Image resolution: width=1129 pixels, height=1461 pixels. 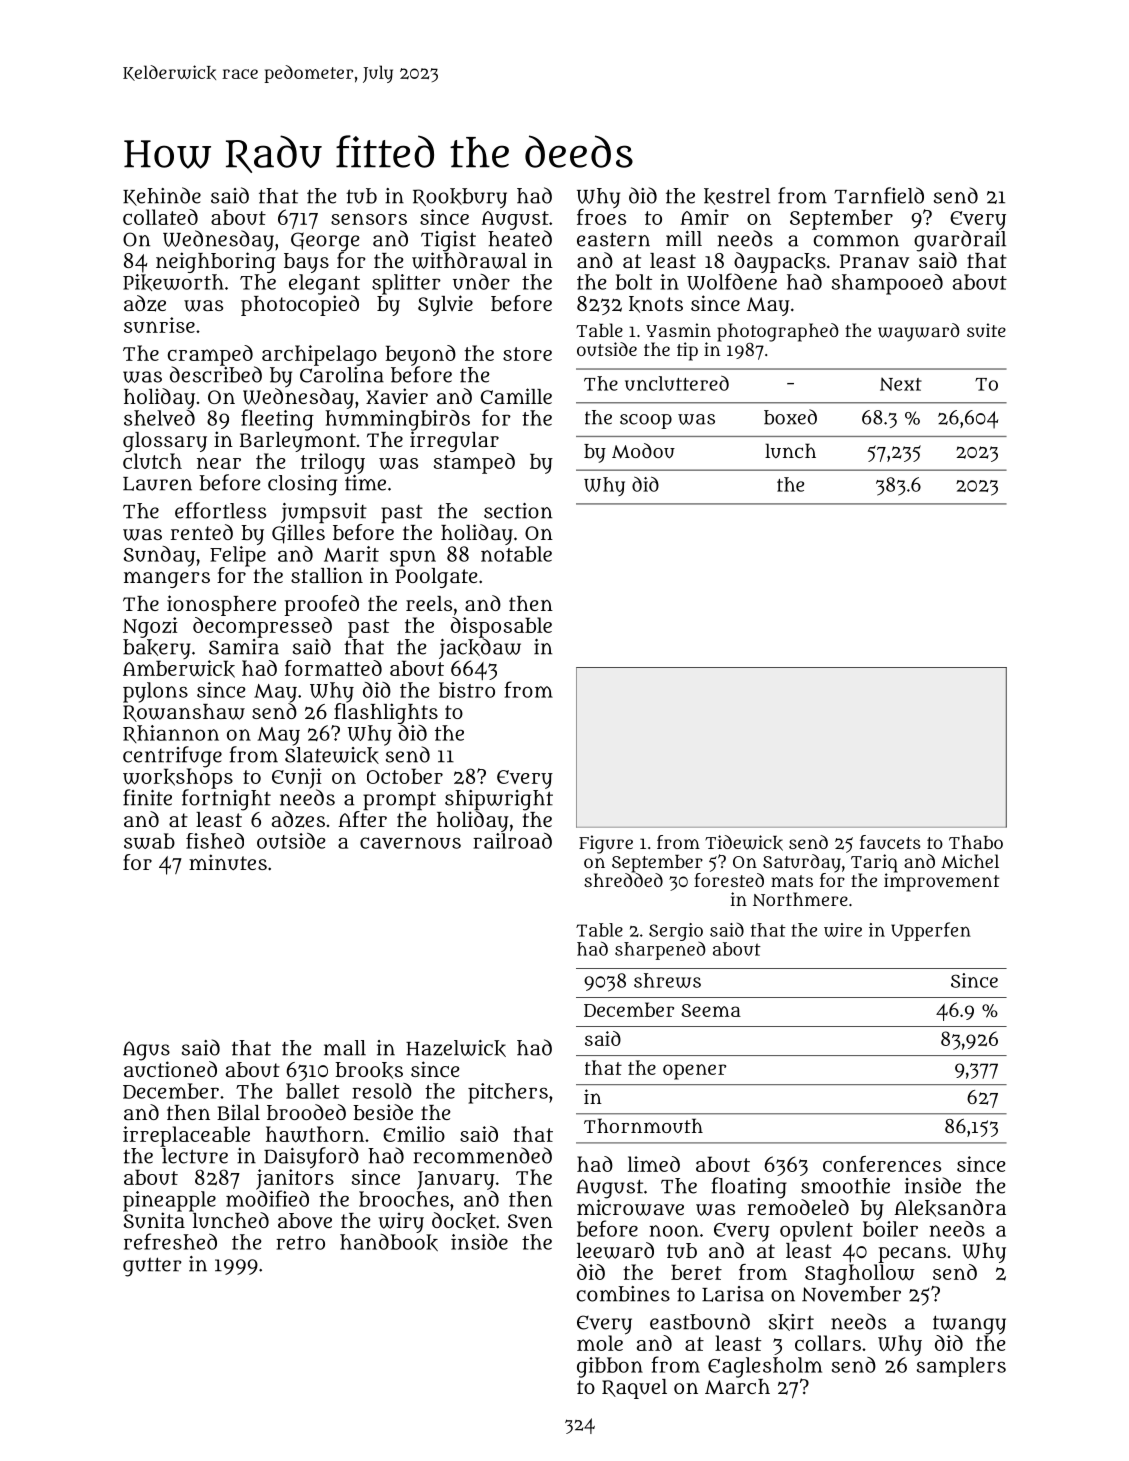 What do you see at coordinates (778, 332) in the page?
I see `photographed` at bounding box center [778, 332].
